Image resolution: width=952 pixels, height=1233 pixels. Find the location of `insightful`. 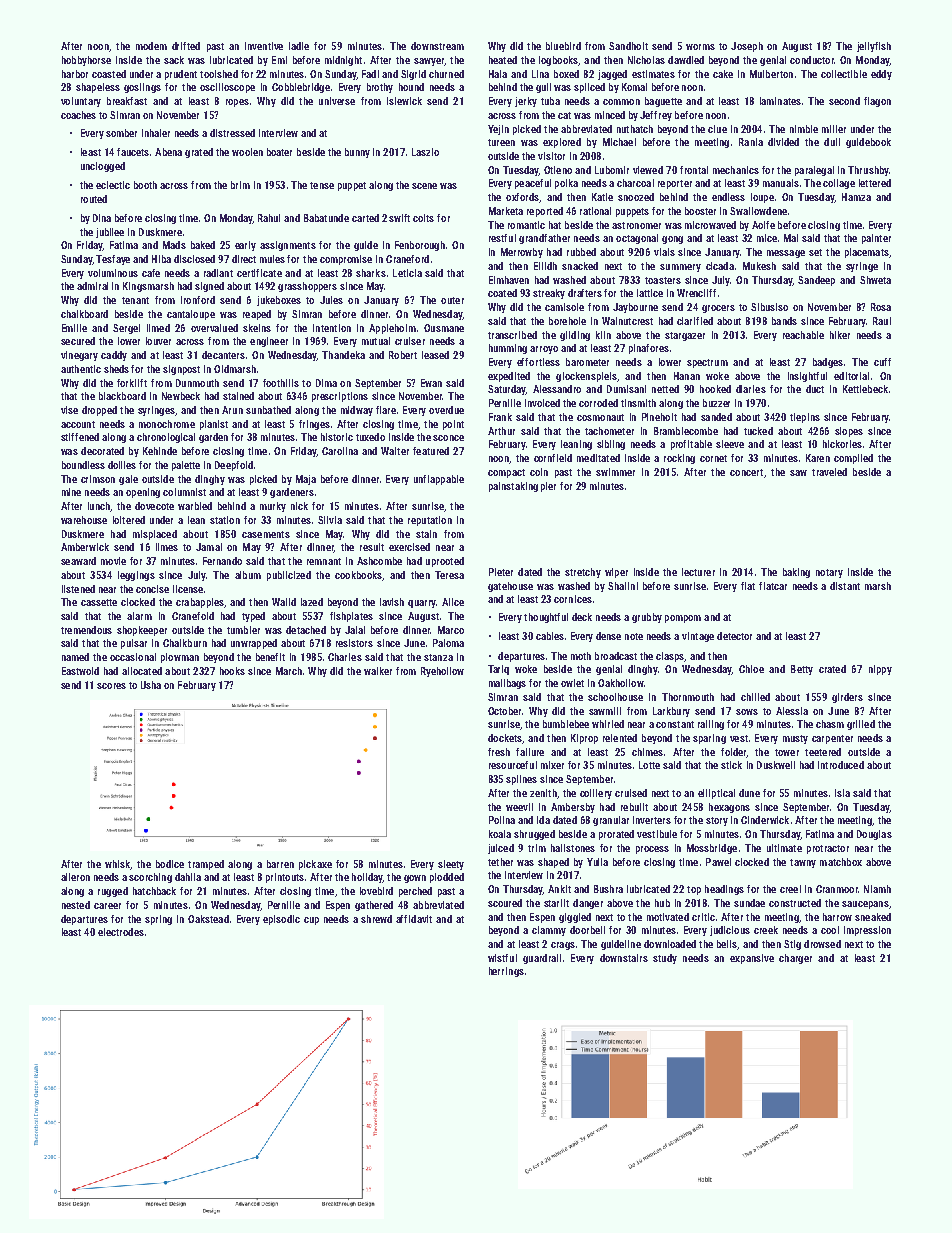

insightful is located at coordinates (807, 377).
